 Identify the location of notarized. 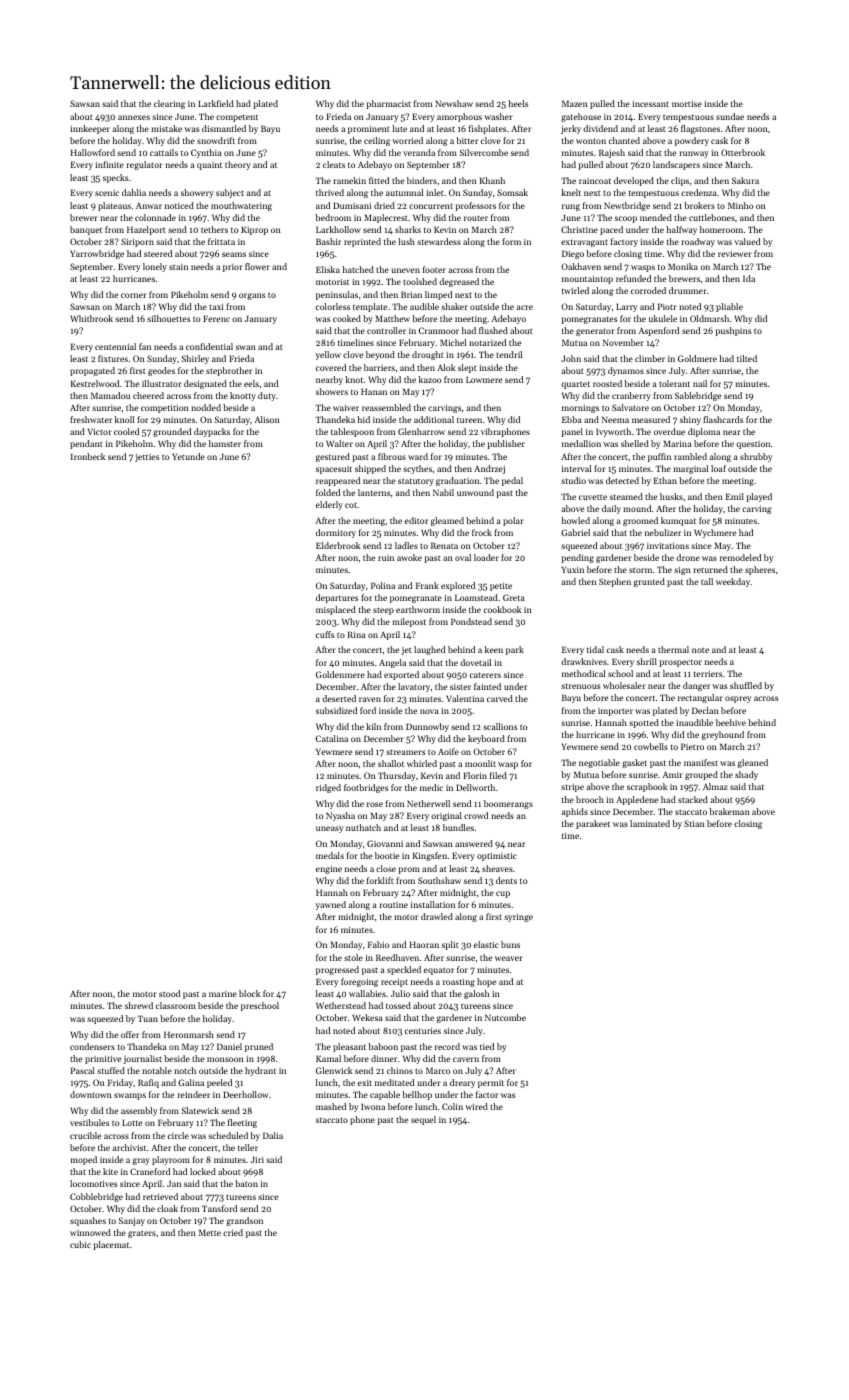
(487, 342).
